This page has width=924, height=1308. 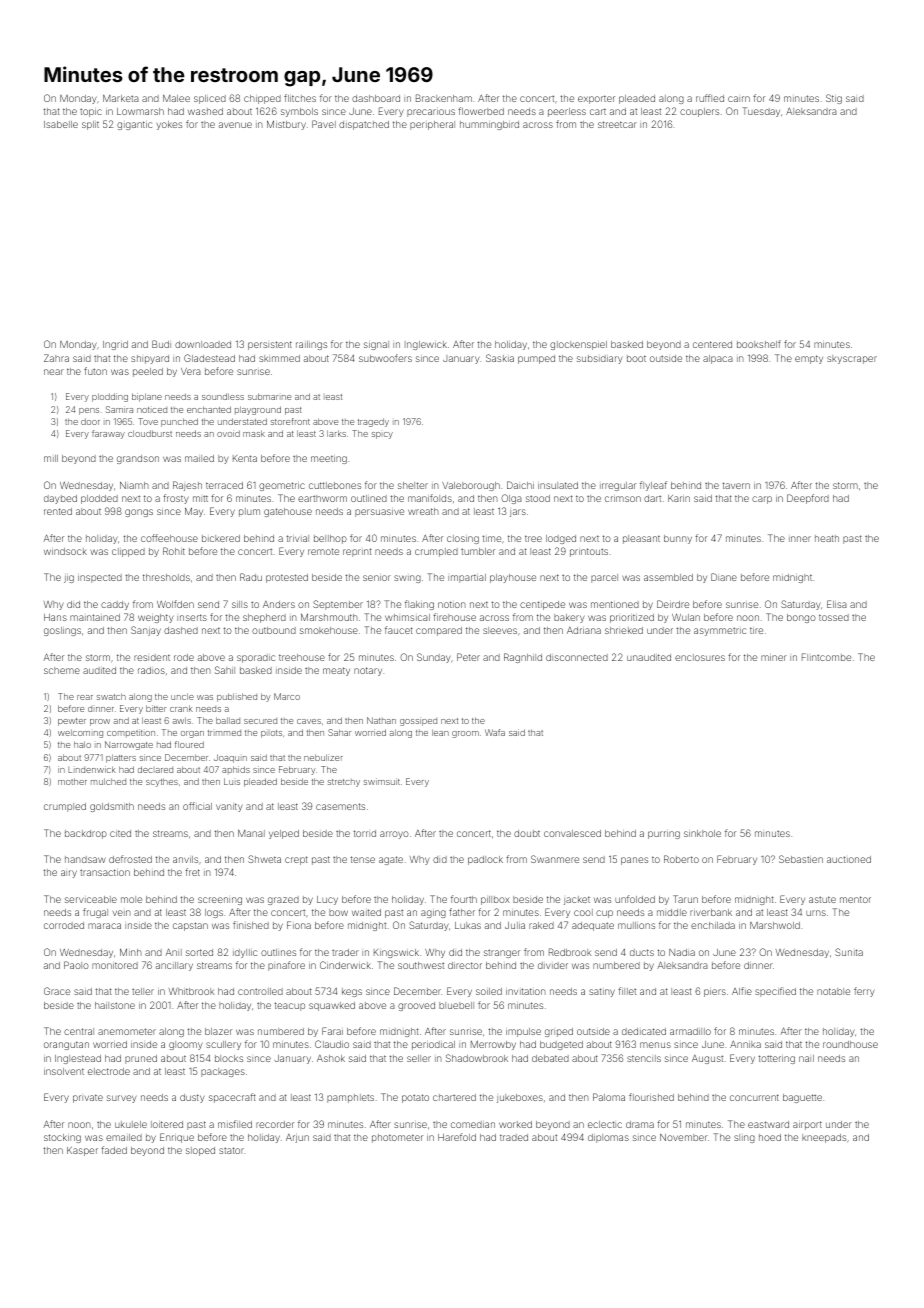 What do you see at coordinates (200, 1151) in the page?
I see `sloped` at bounding box center [200, 1151].
